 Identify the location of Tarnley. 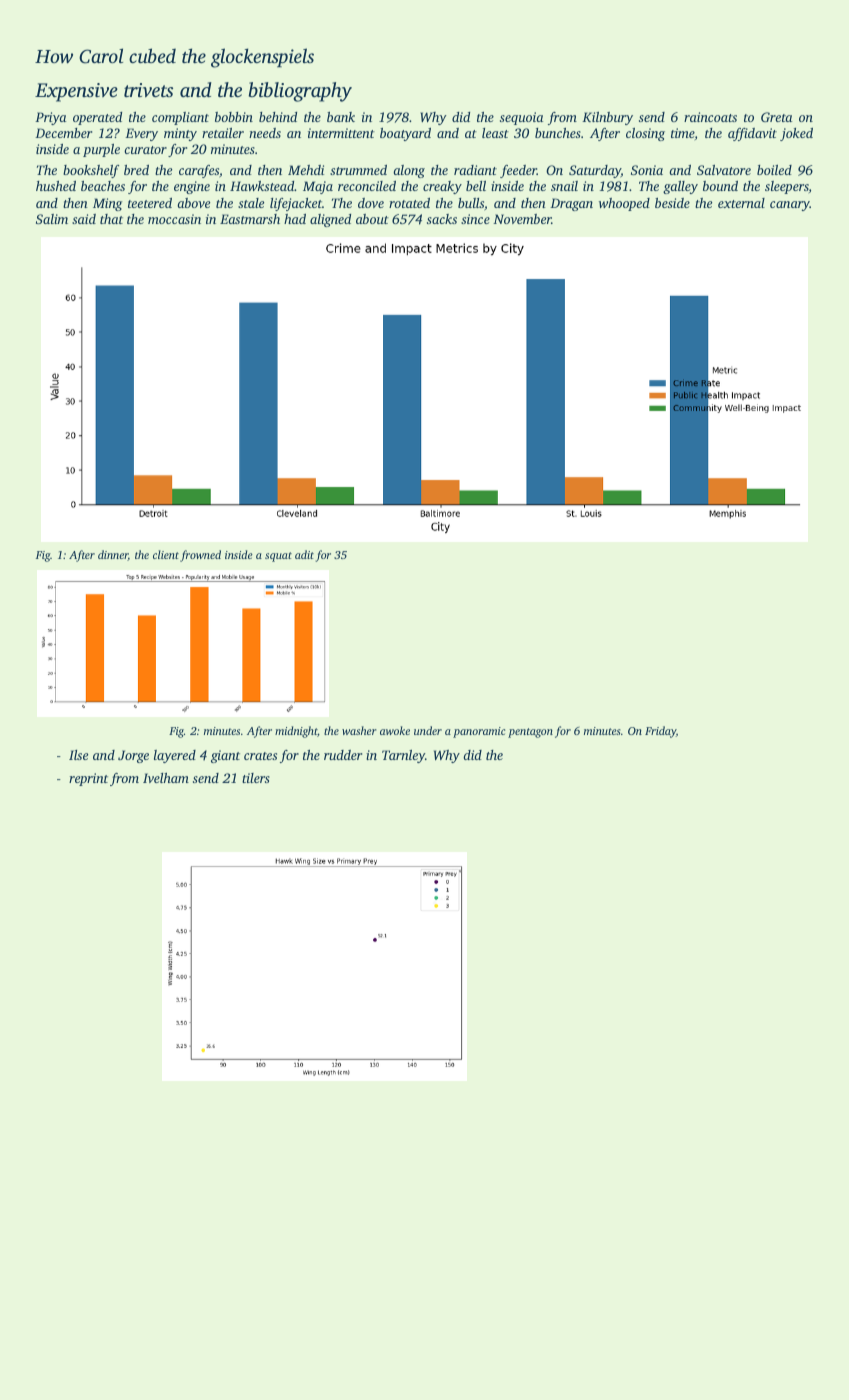
(403, 756).
